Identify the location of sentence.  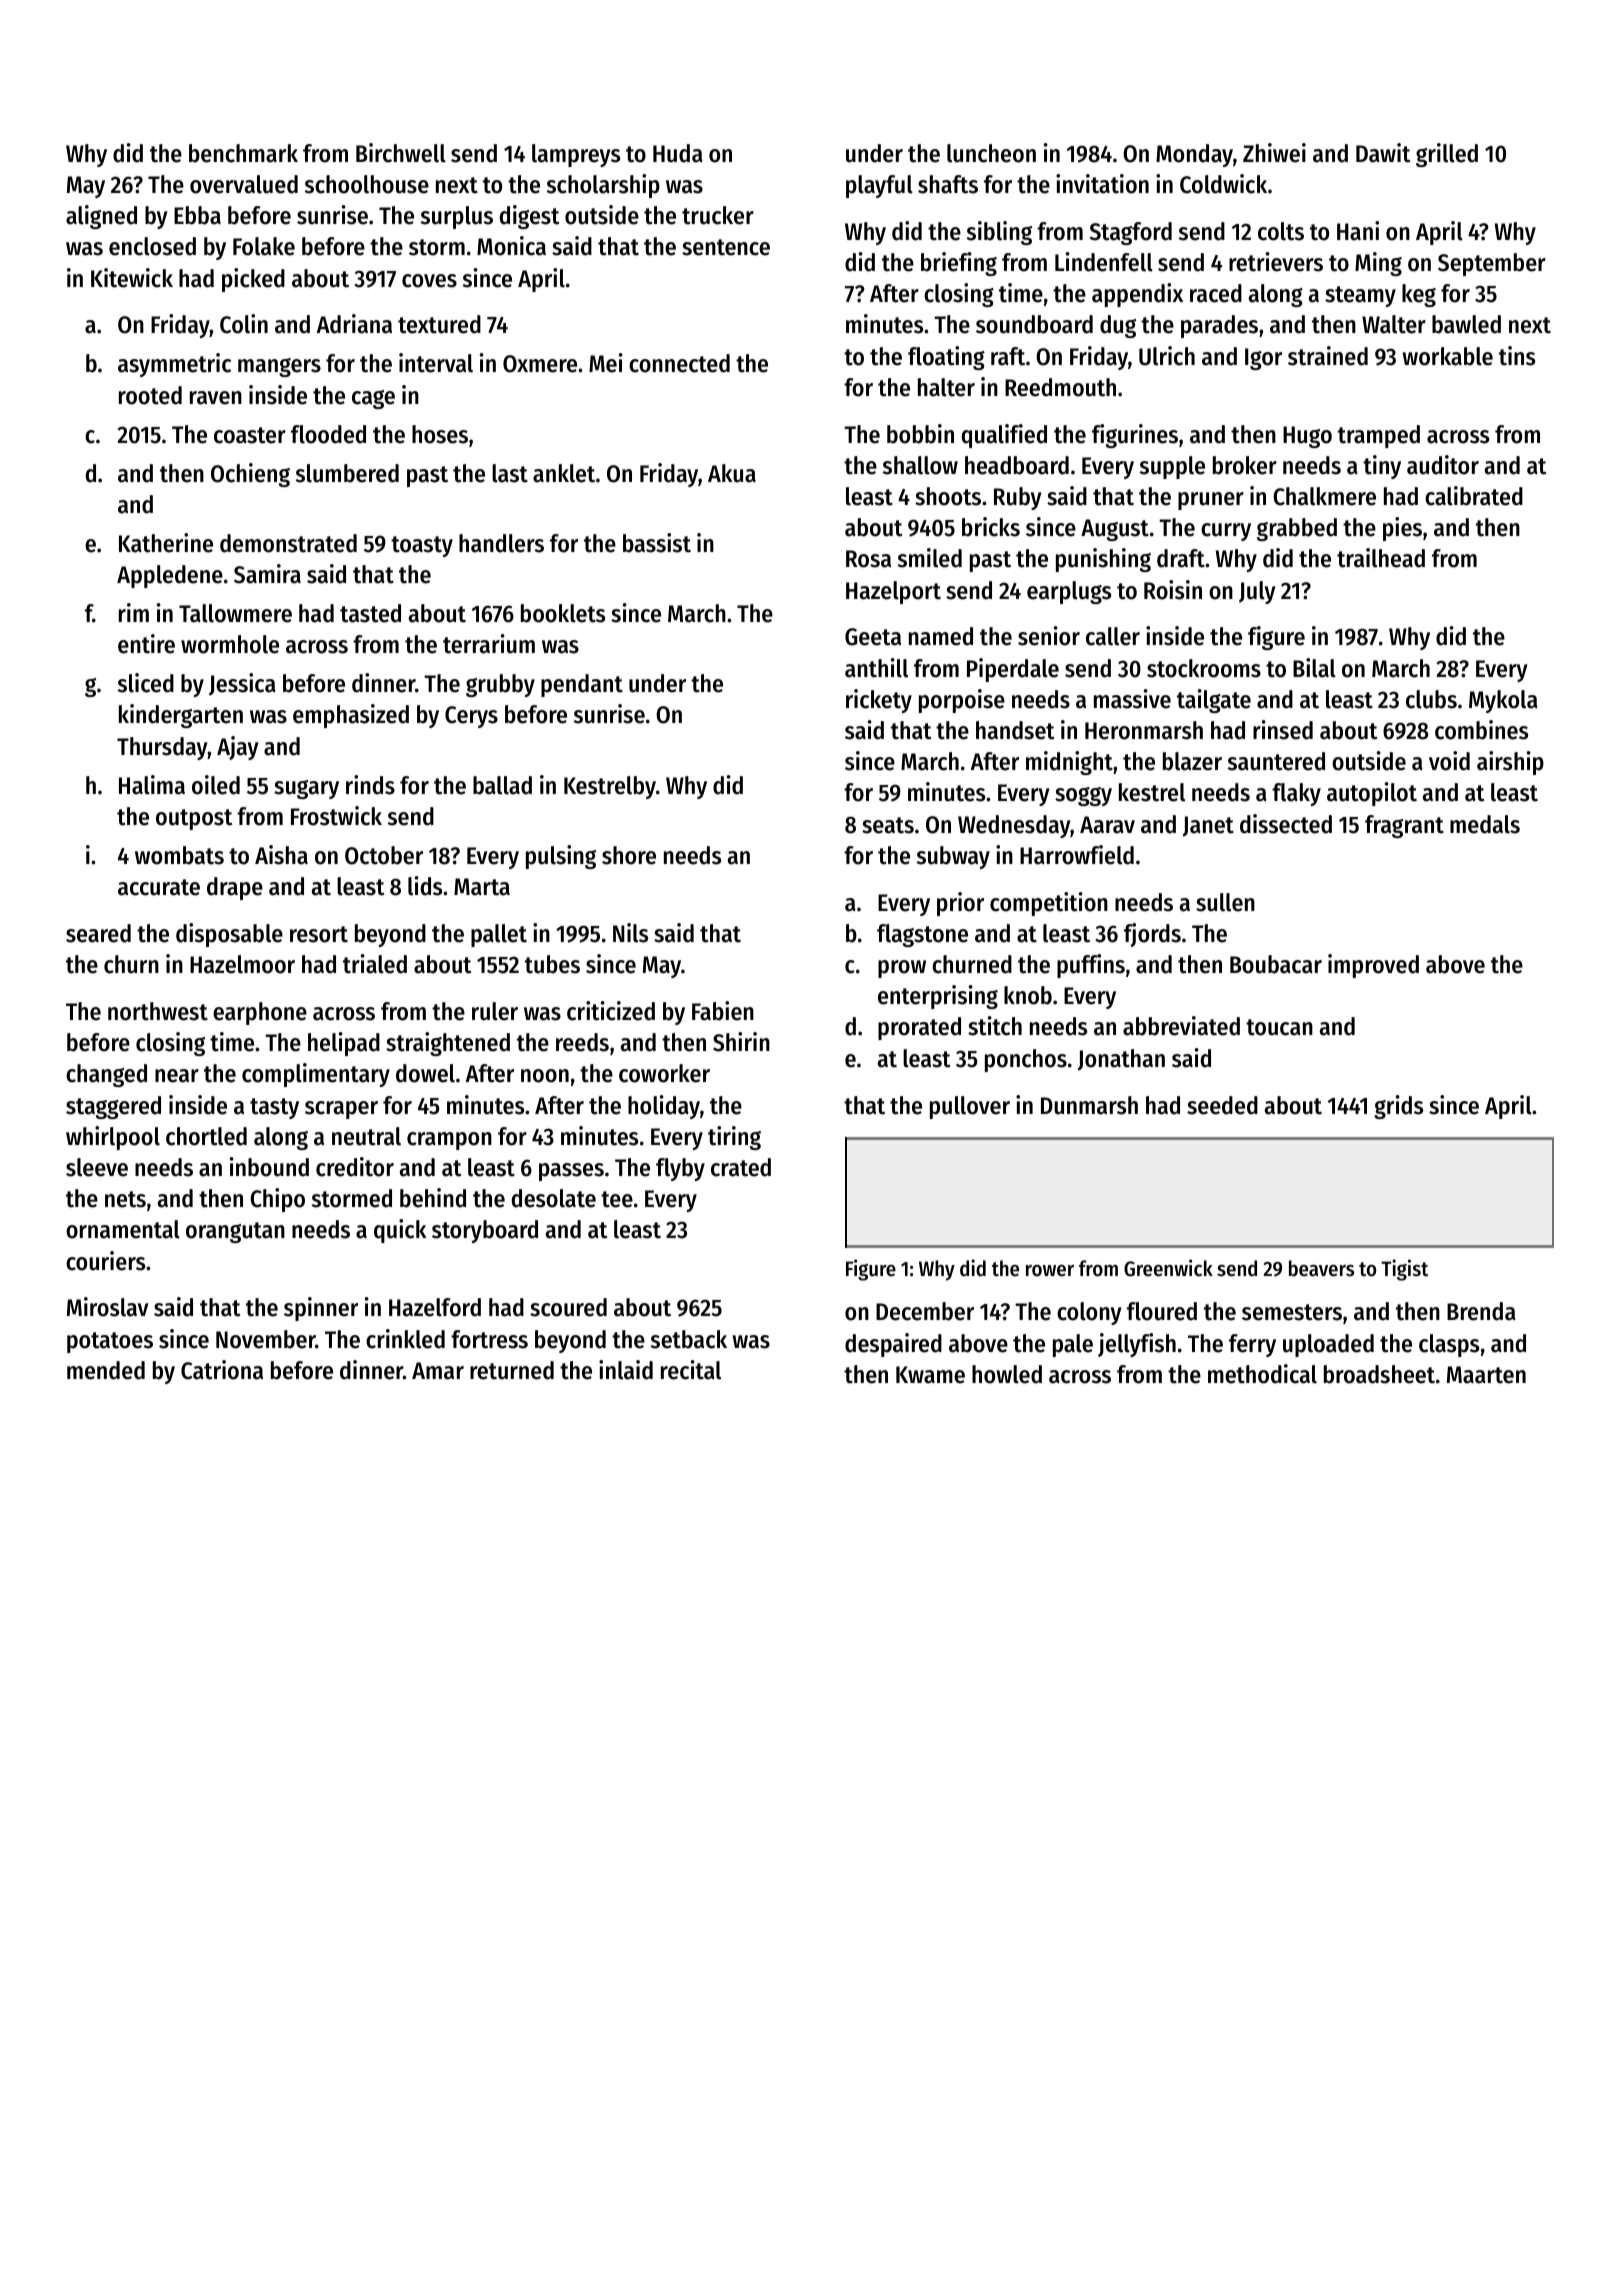
(726, 247).
